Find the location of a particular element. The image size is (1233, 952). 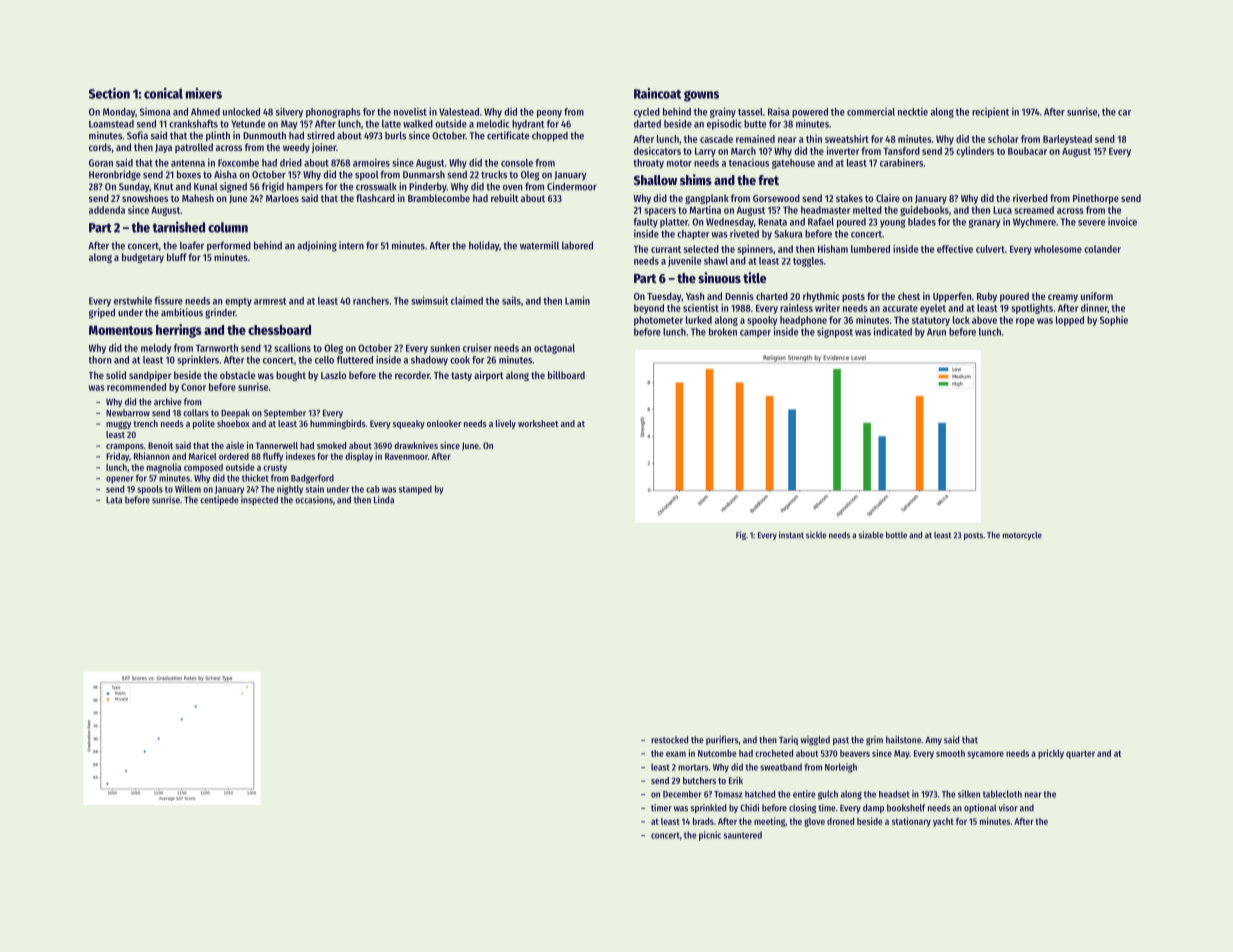

holiday is located at coordinates (484, 246).
